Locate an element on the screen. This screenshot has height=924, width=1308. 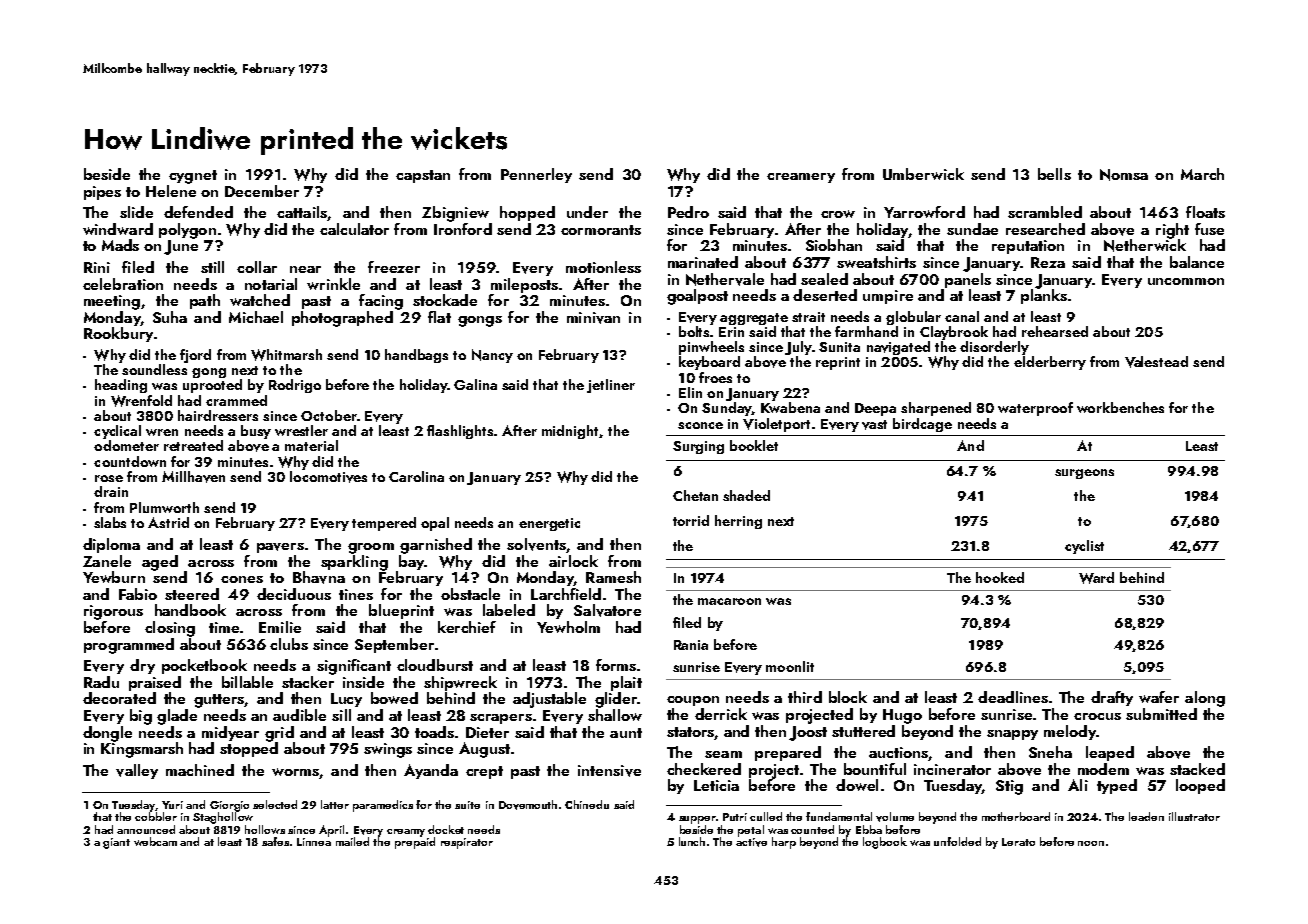
Galina is located at coordinates (475, 384).
